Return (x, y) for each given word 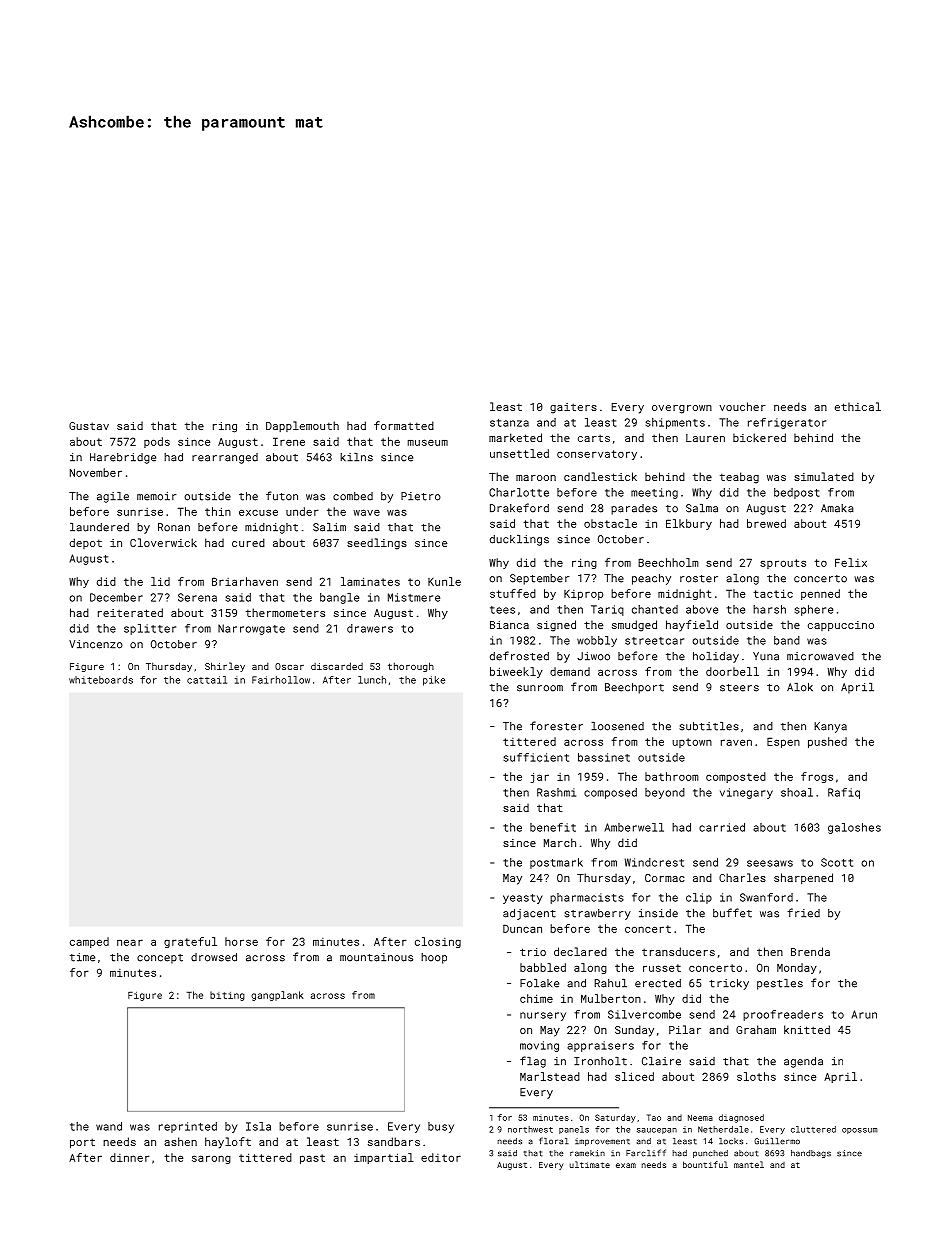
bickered (759, 437)
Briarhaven (245, 581)
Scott (837, 862)
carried (722, 827)
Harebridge (123, 458)
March (560, 842)
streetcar (654, 641)
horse (241, 941)
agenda (803, 1062)
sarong (211, 1159)
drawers (370, 628)
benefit (553, 827)
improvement (602, 1142)
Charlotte (519, 492)
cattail (207, 680)
